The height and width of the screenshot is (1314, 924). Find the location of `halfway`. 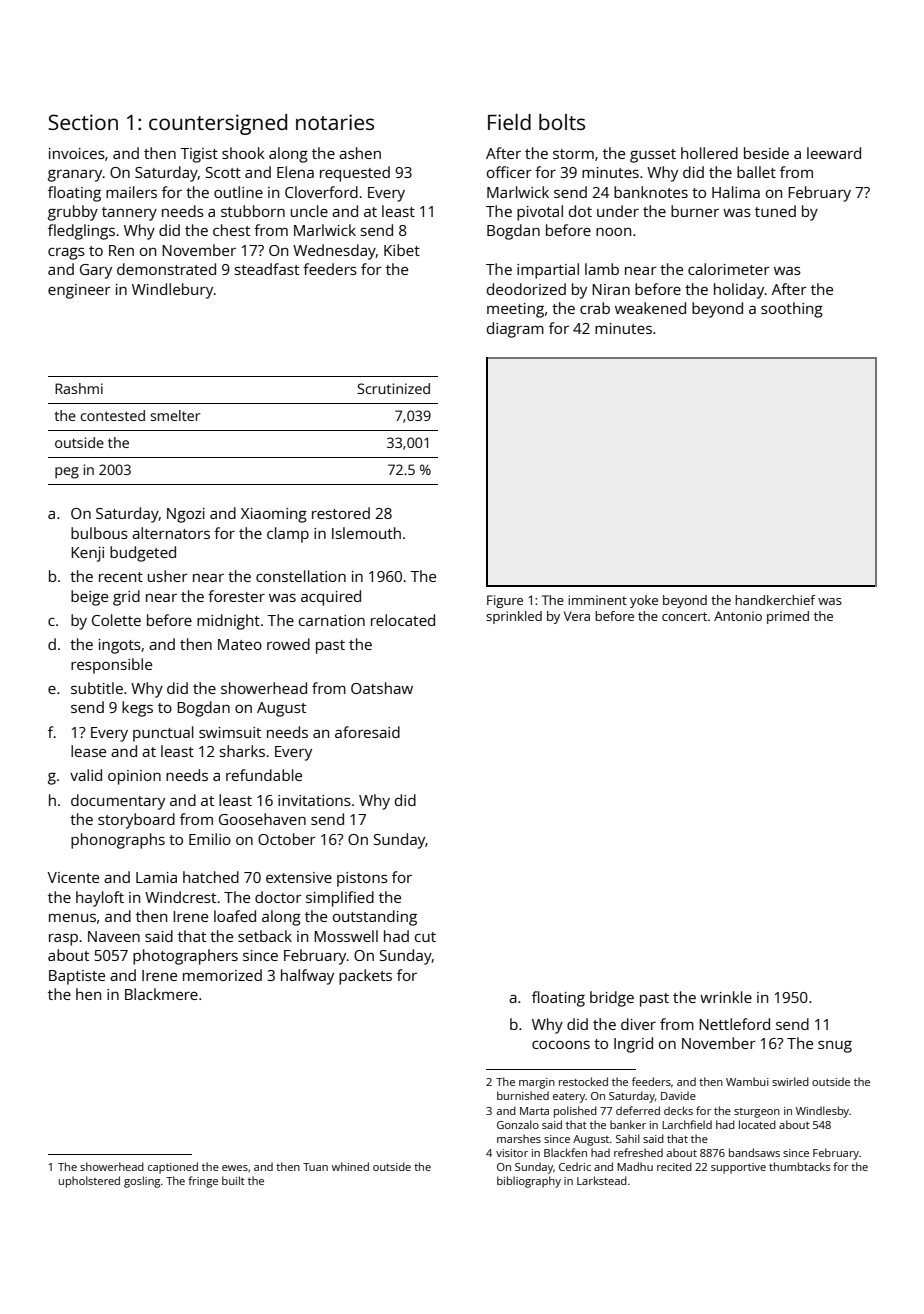

halfway is located at coordinates (307, 977).
